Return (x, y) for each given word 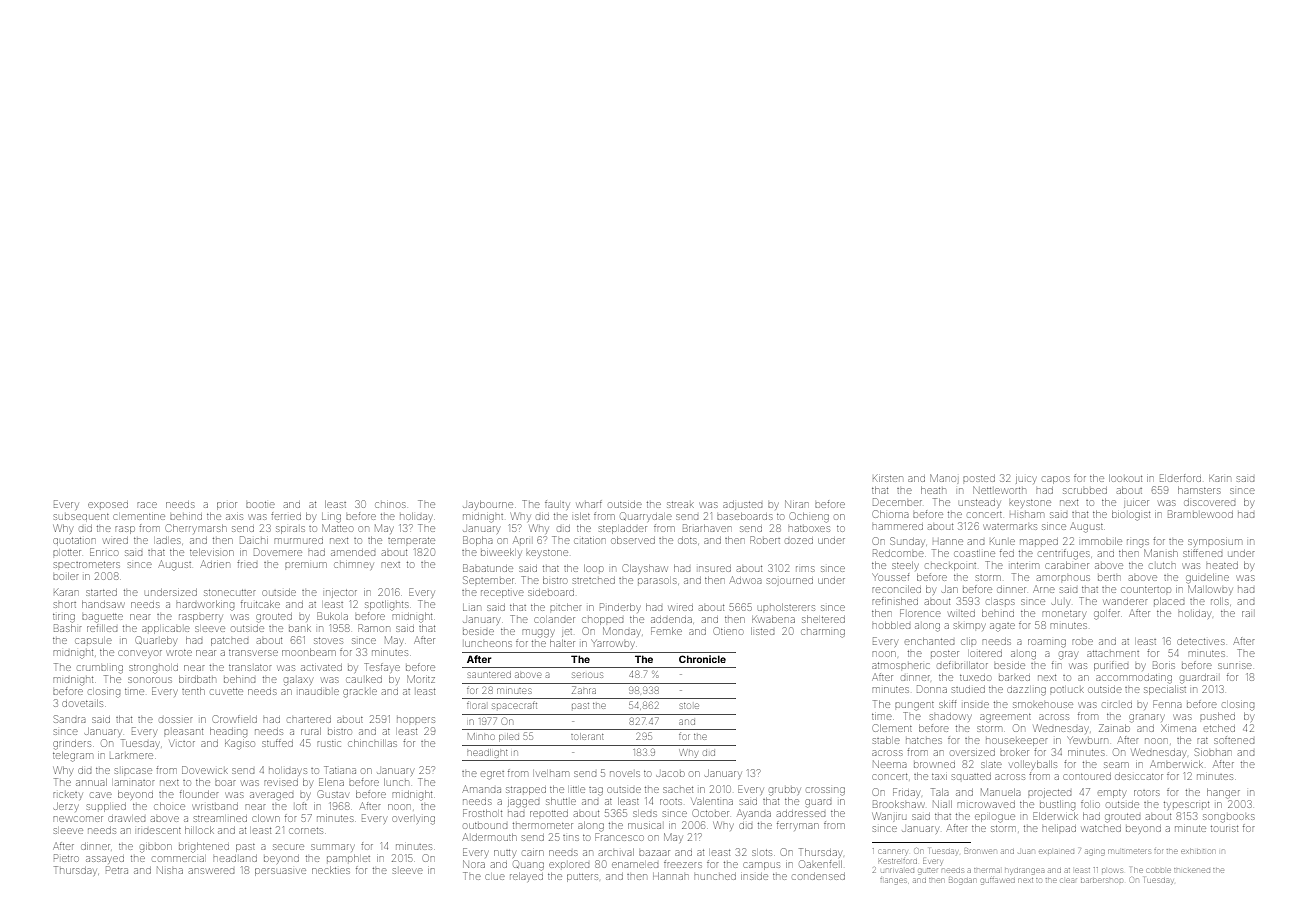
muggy (537, 633)
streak (680, 505)
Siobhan (1213, 752)
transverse (253, 653)
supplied (106, 808)
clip (968, 642)
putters (582, 878)
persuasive (280, 872)
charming (823, 633)
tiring (64, 618)
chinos (390, 505)
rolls (1219, 601)
